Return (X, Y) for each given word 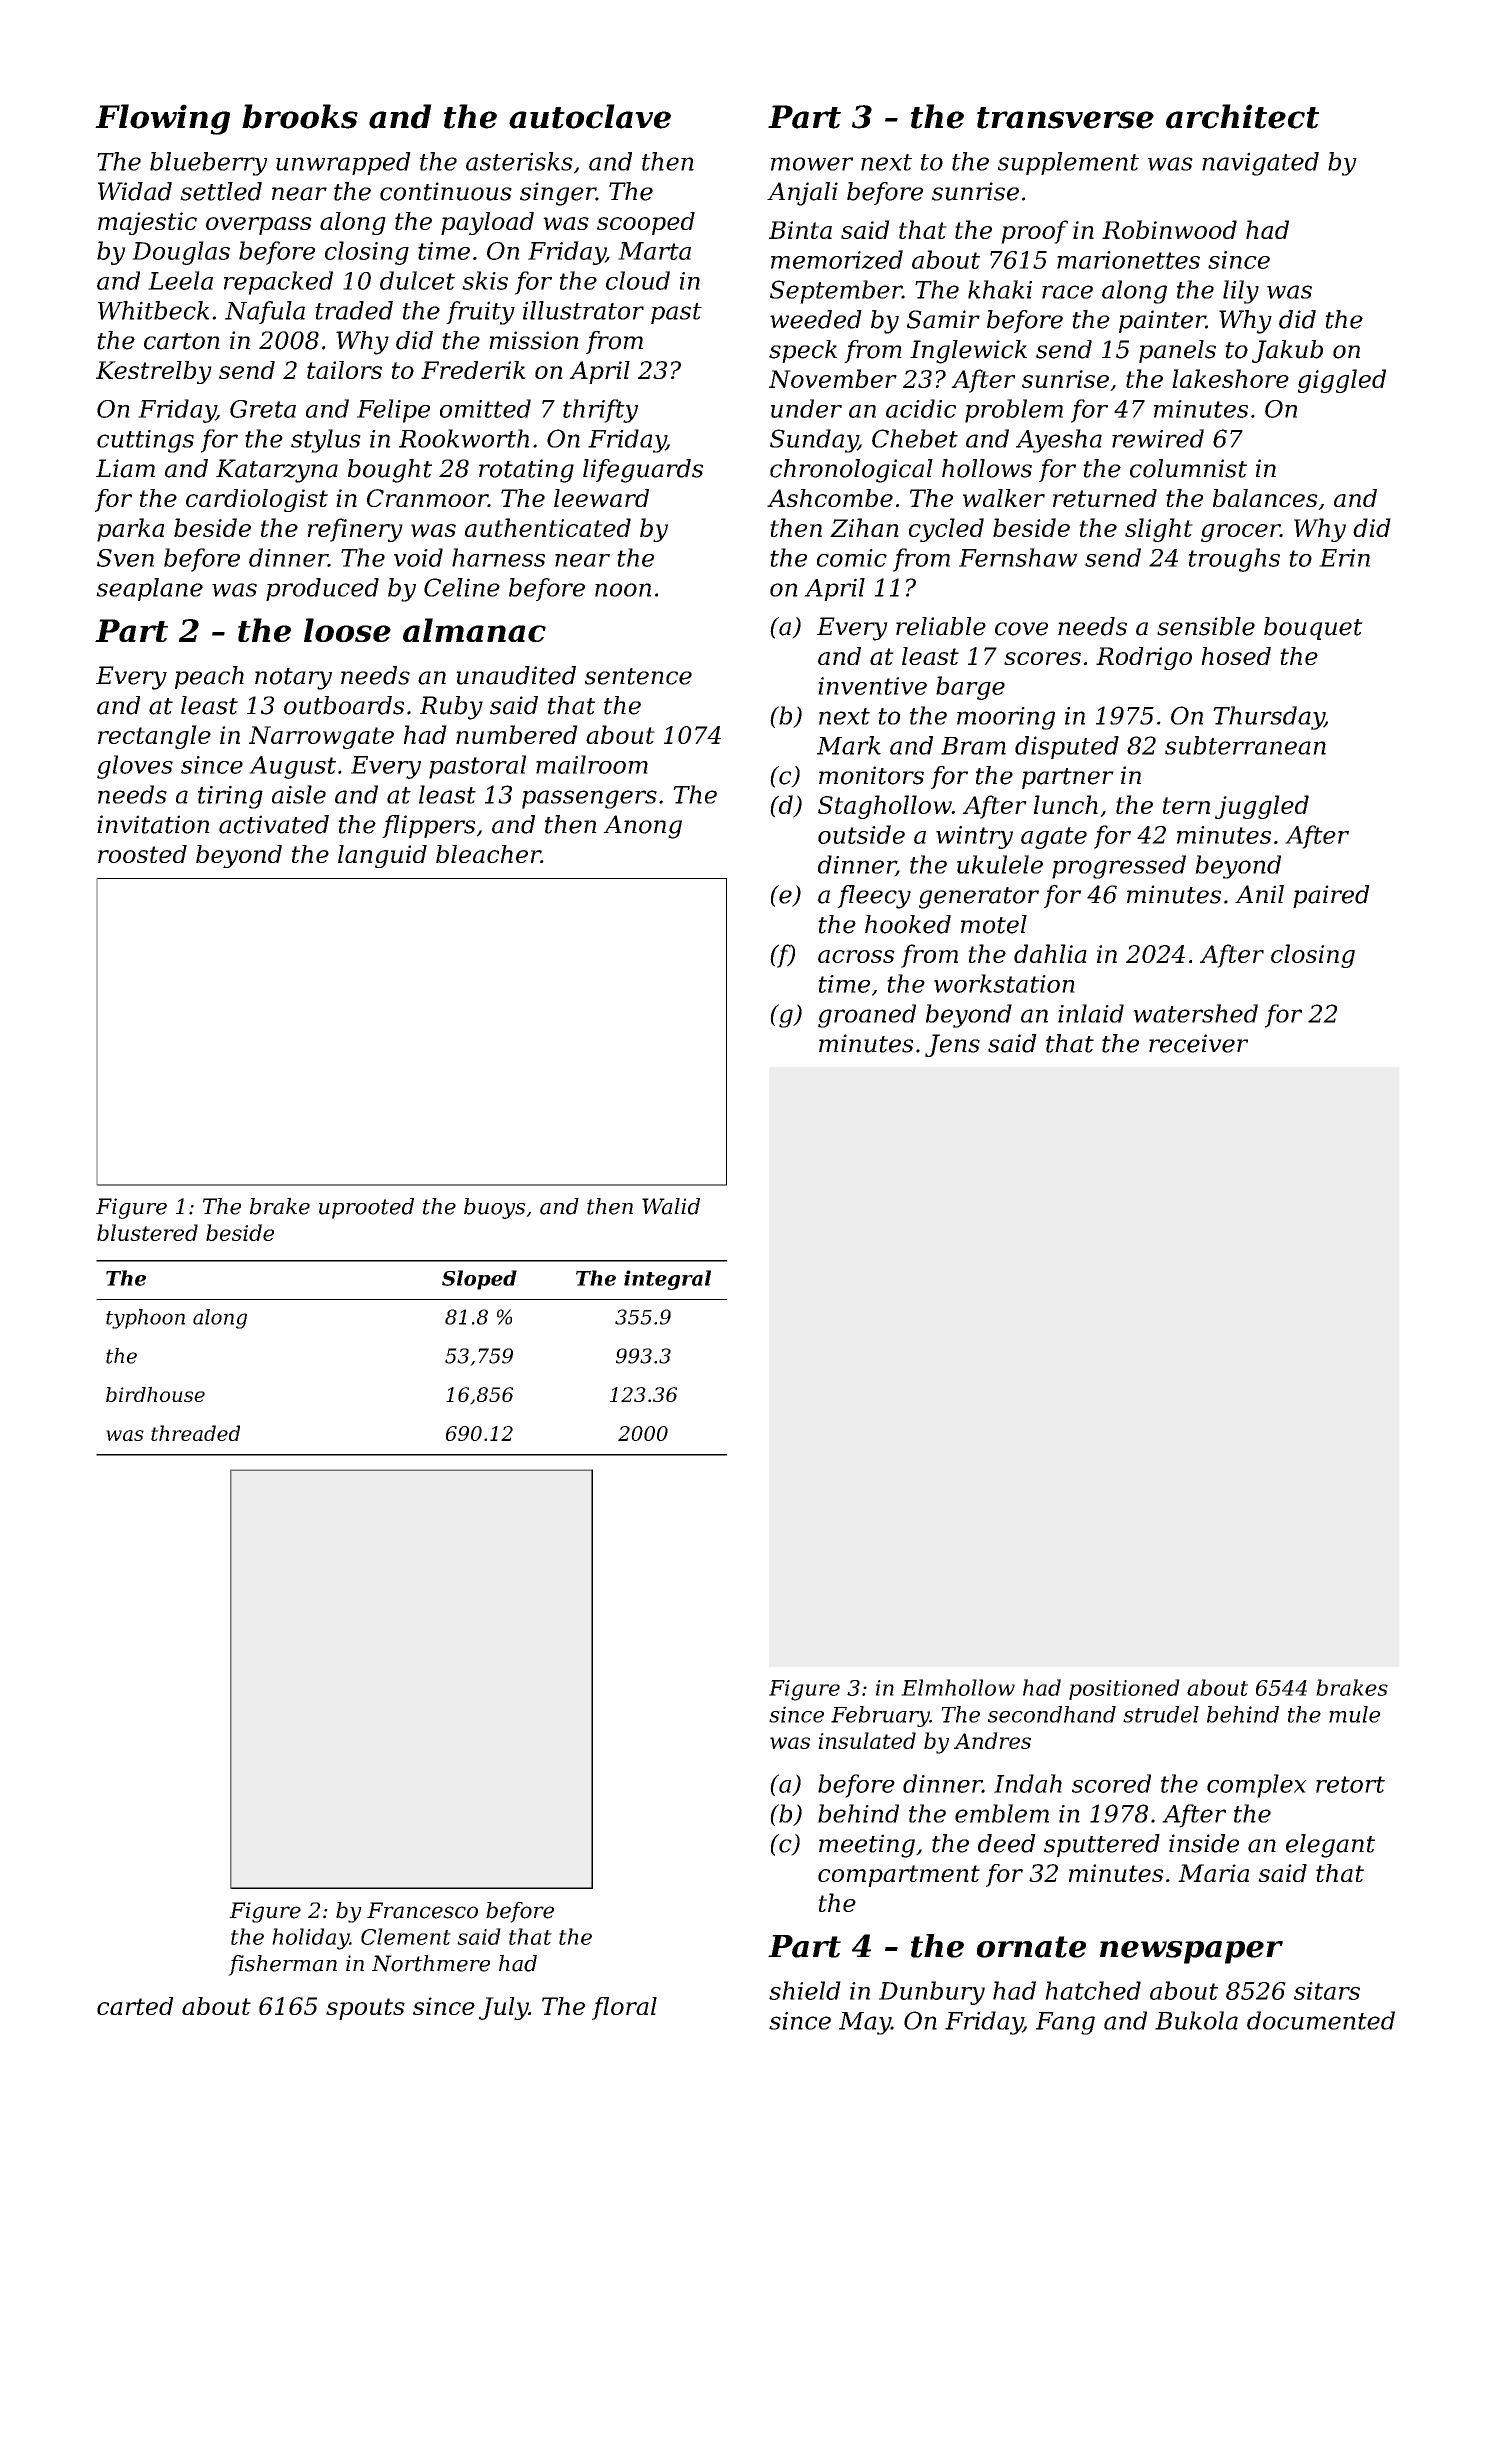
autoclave (590, 116)
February (880, 1716)
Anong (642, 827)
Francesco (422, 1910)
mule (1354, 1714)
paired (1331, 896)
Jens (952, 1045)
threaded (195, 1433)
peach (209, 677)
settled (221, 191)
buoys (495, 1208)
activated (274, 824)
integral (667, 1280)
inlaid (1091, 1013)
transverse (1065, 118)
